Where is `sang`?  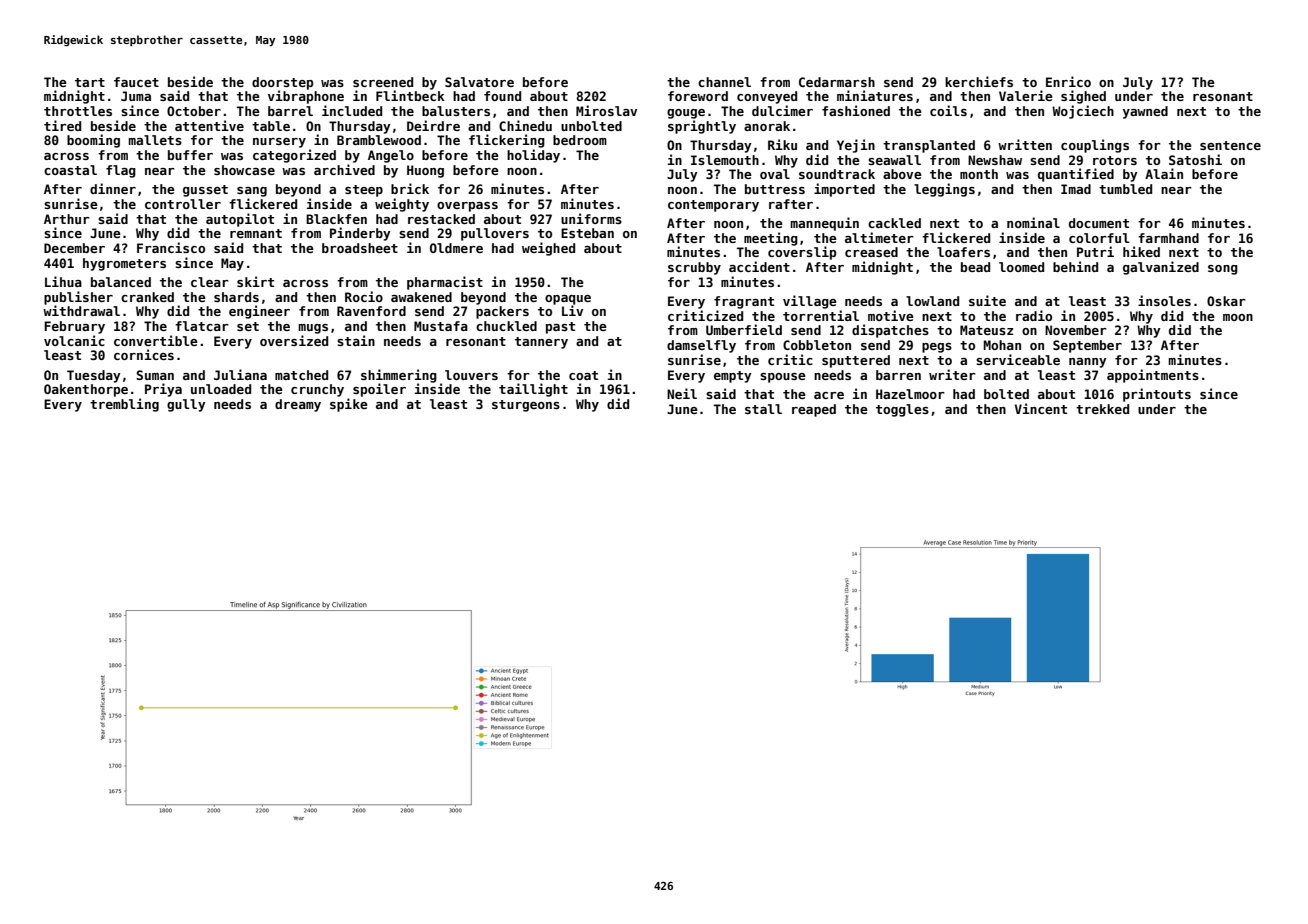
sang is located at coordinates (252, 192).
